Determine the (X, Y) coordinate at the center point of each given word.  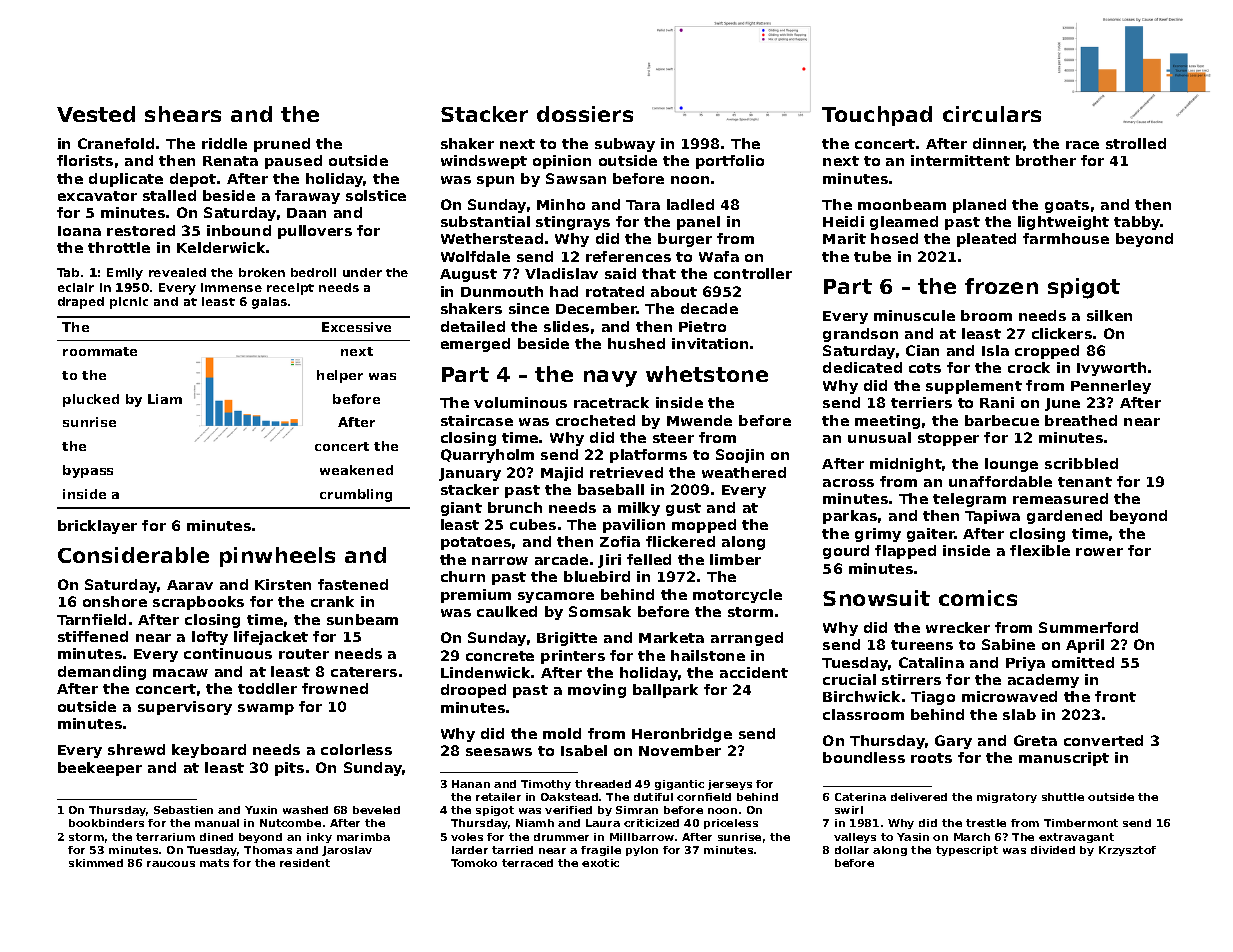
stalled (169, 195)
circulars (992, 114)
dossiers (585, 114)
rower (1099, 552)
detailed (473, 326)
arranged (747, 639)
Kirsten (283, 584)
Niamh (535, 823)
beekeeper (100, 769)
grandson (860, 335)
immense (231, 287)
